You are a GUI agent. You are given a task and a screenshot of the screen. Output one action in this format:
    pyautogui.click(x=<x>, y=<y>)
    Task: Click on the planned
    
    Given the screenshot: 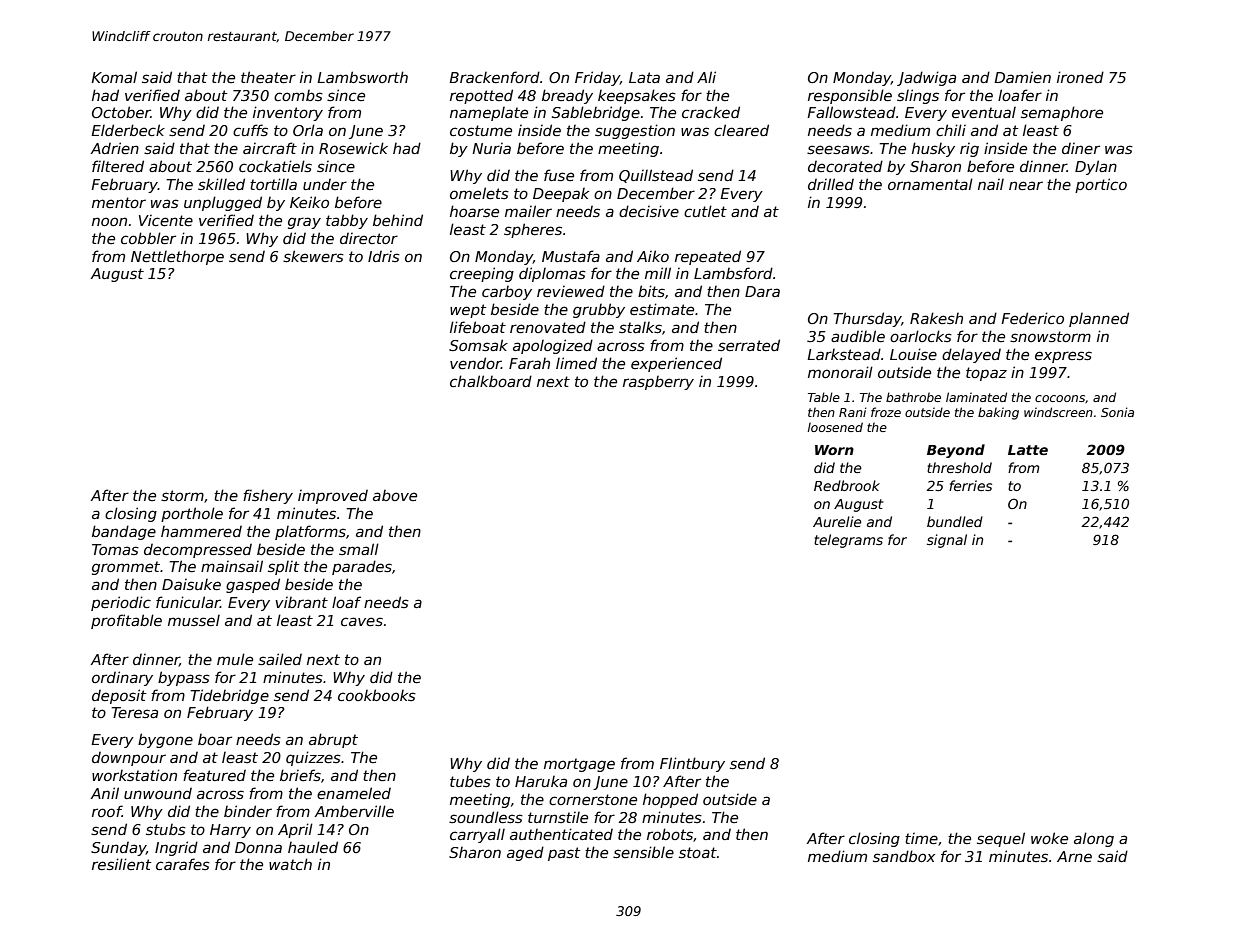 What is the action you would take?
    pyautogui.click(x=1099, y=319)
